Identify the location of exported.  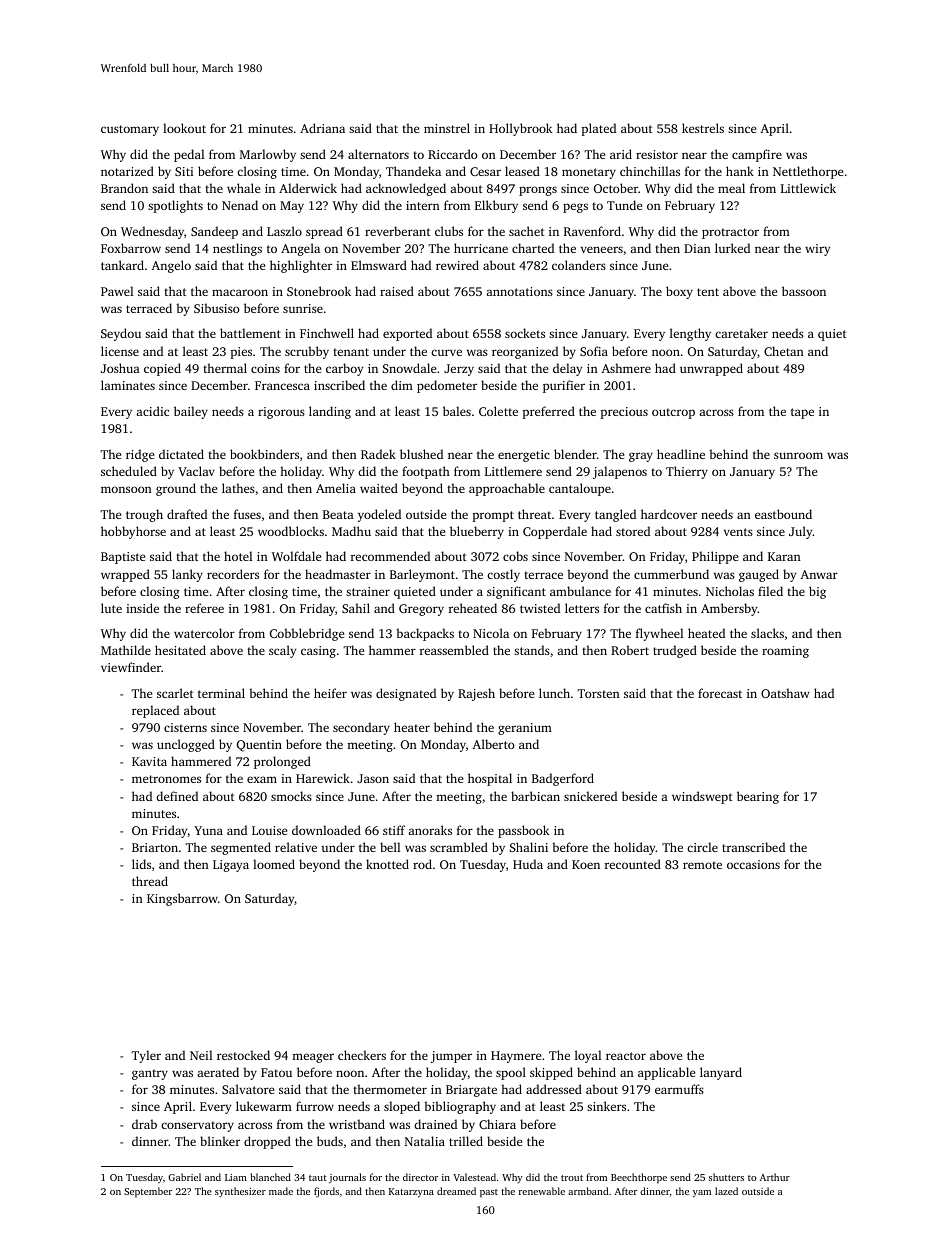
(407, 334).
